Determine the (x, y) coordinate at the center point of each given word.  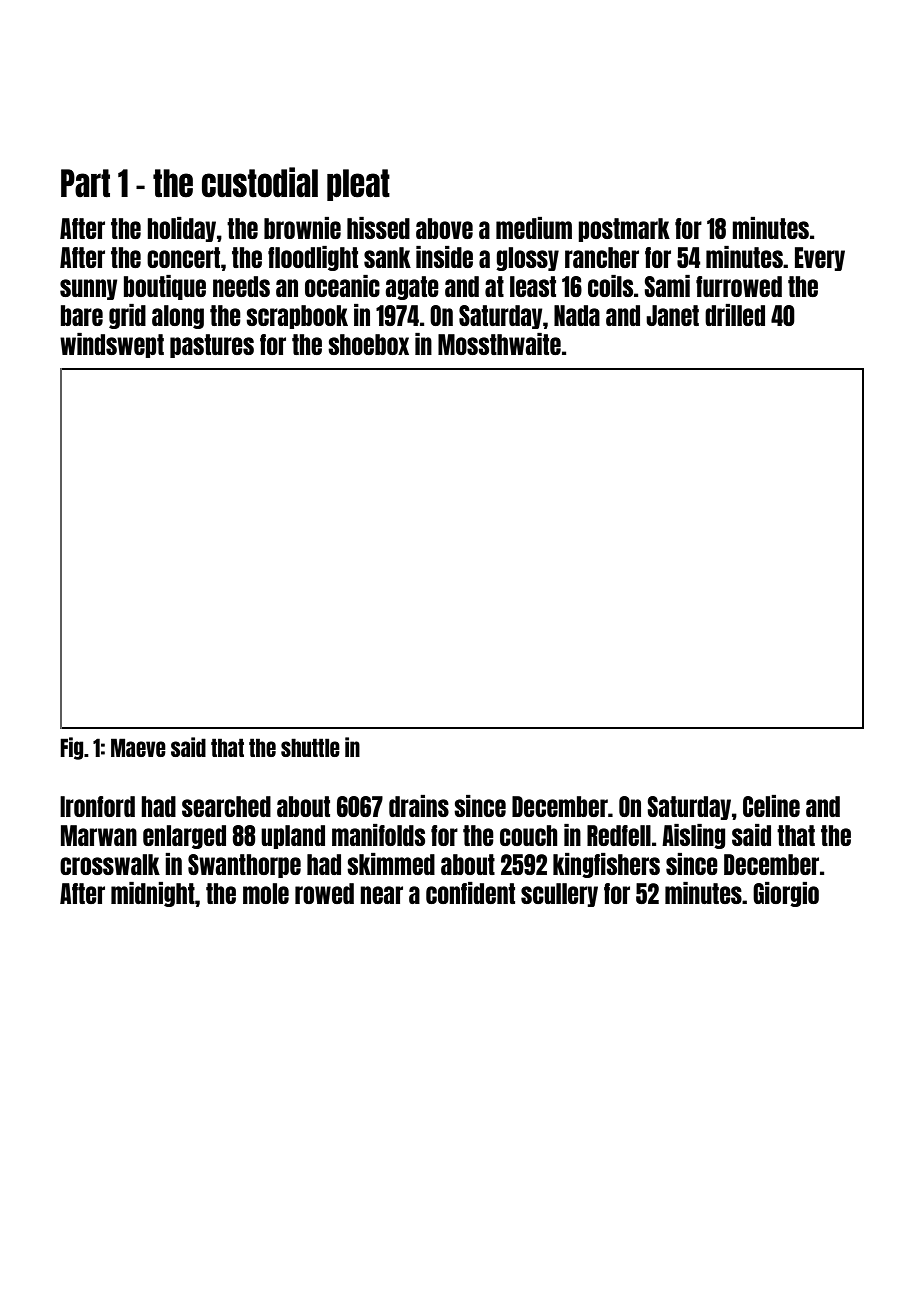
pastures (212, 346)
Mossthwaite (499, 344)
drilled (735, 315)
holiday (181, 229)
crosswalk (110, 864)
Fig (71, 748)
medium (534, 228)
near (381, 895)
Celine (771, 806)
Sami (667, 286)
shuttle (310, 747)
